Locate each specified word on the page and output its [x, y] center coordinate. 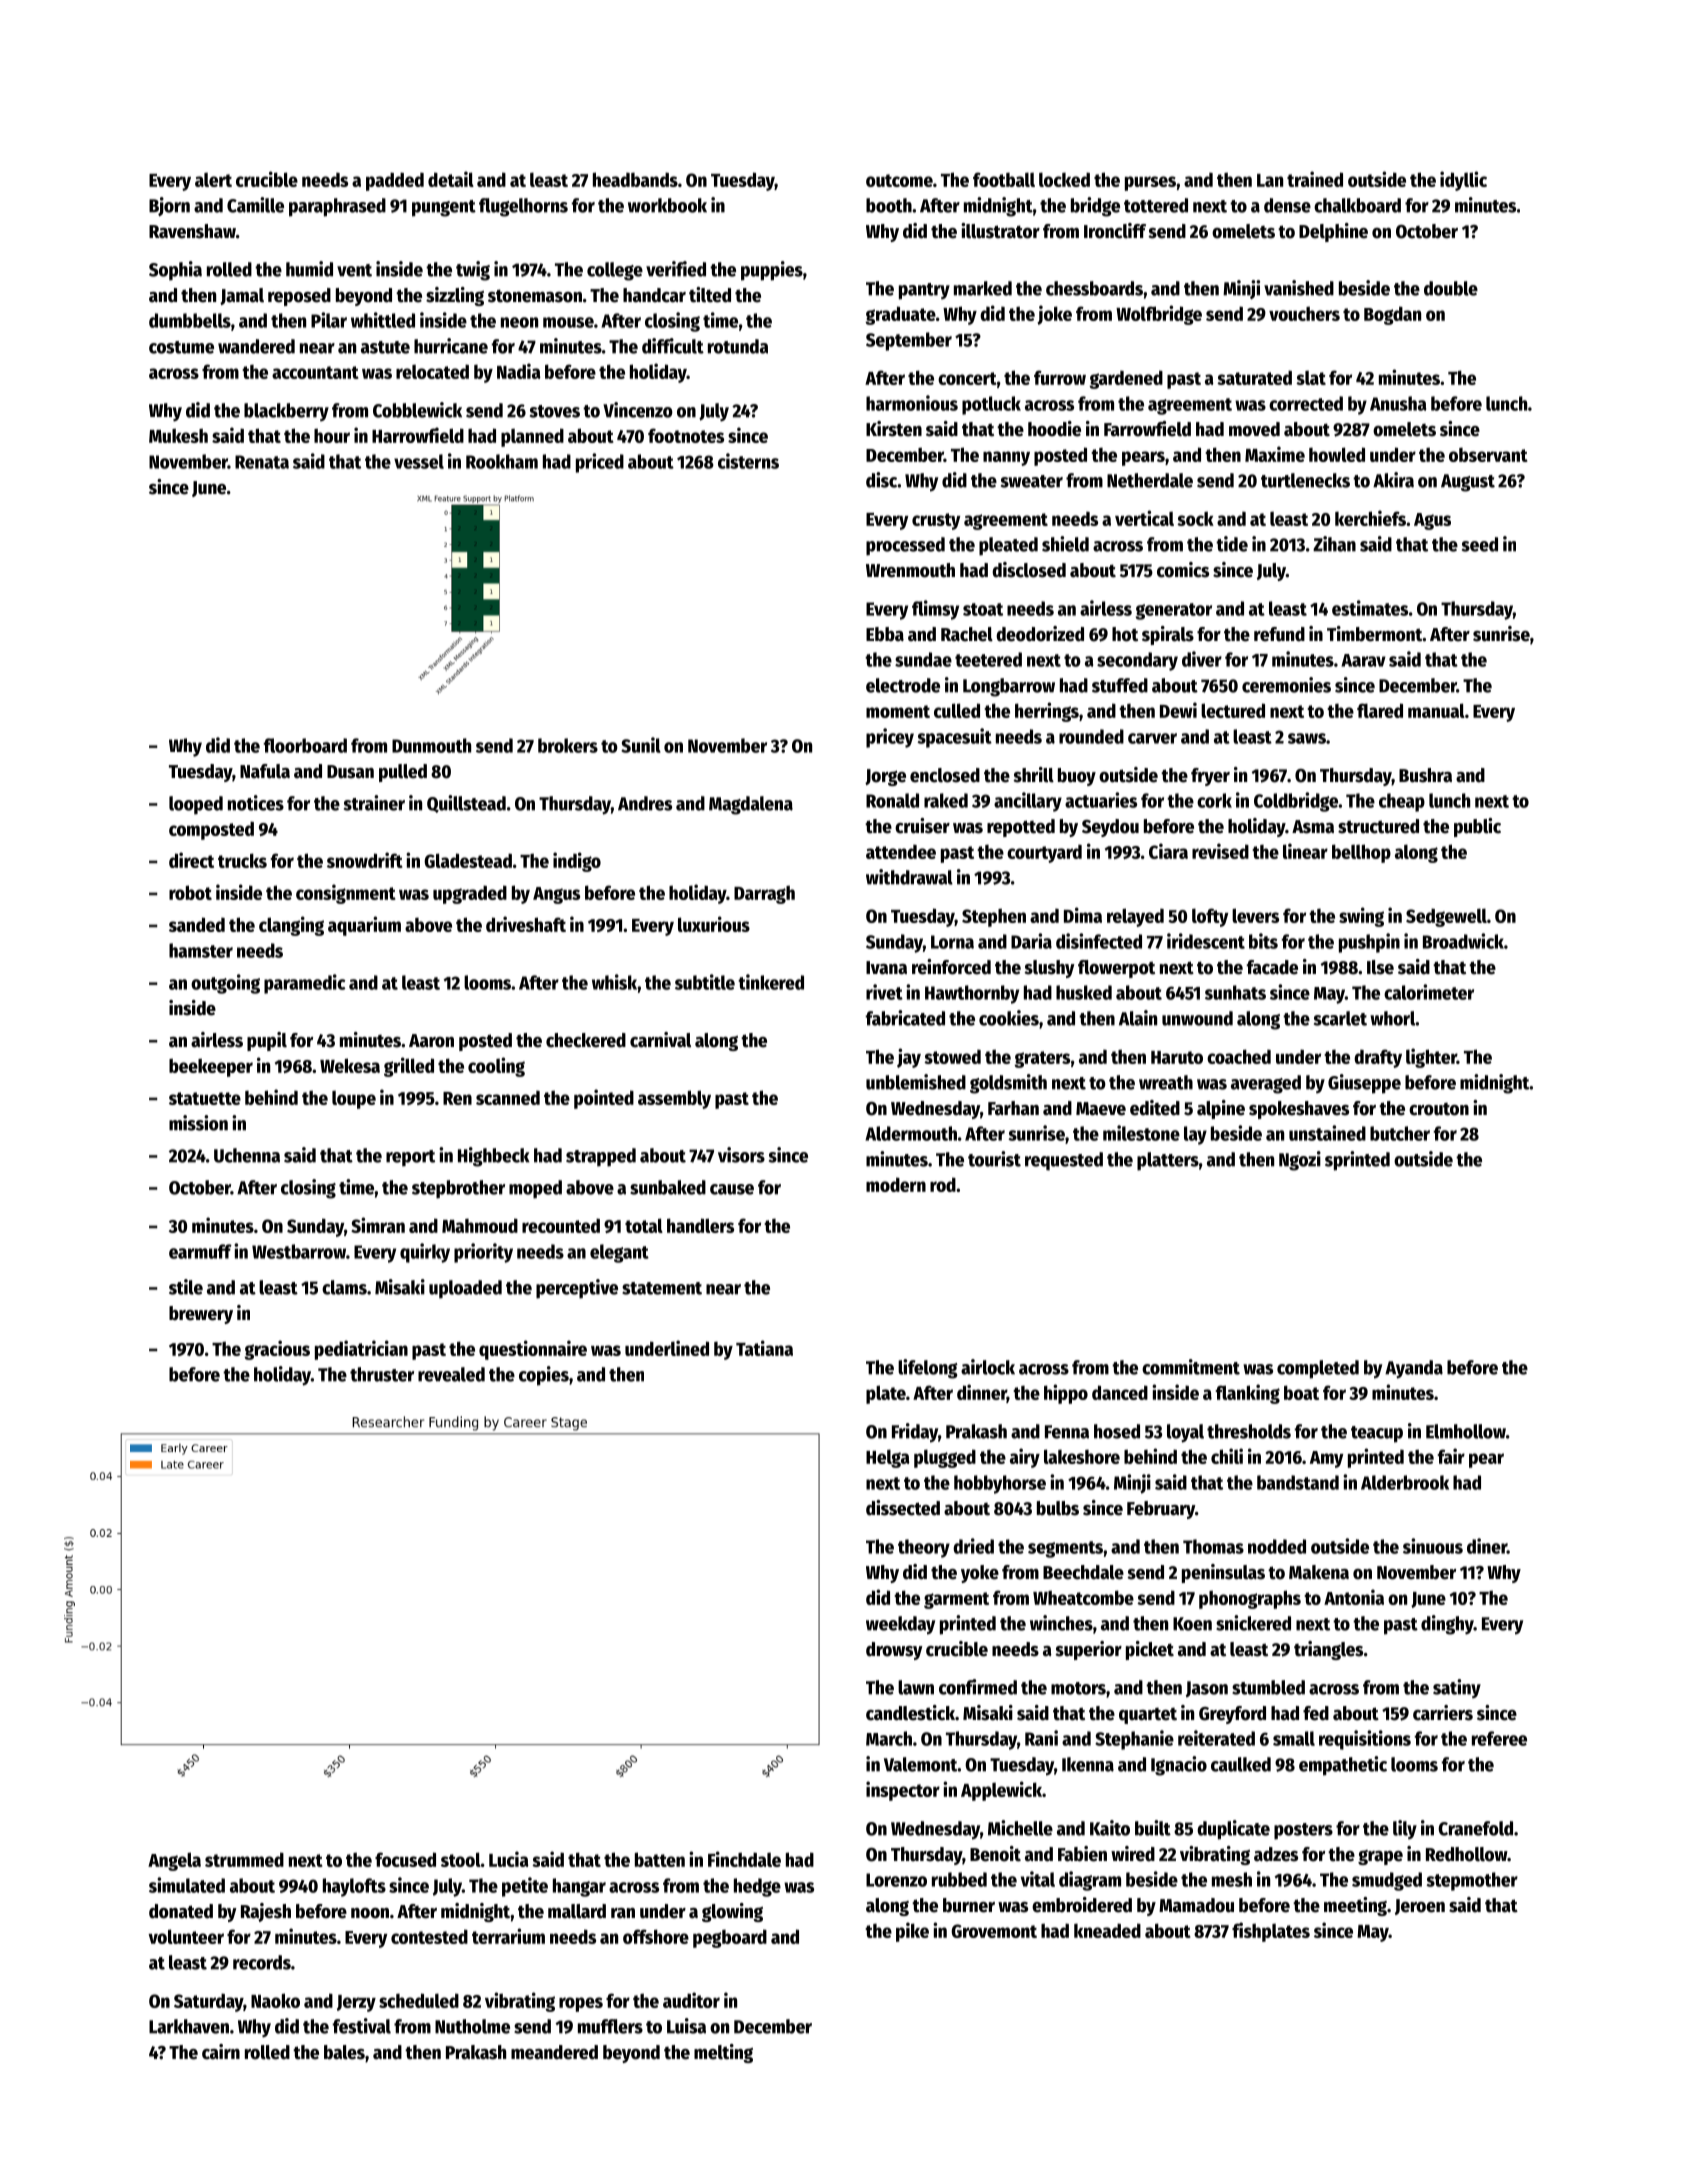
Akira [1393, 480]
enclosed [945, 775]
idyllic [1463, 181]
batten [660, 1859]
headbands [635, 179]
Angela [174, 1861]
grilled [409, 1067]
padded [395, 181]
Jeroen [1420, 1907]
